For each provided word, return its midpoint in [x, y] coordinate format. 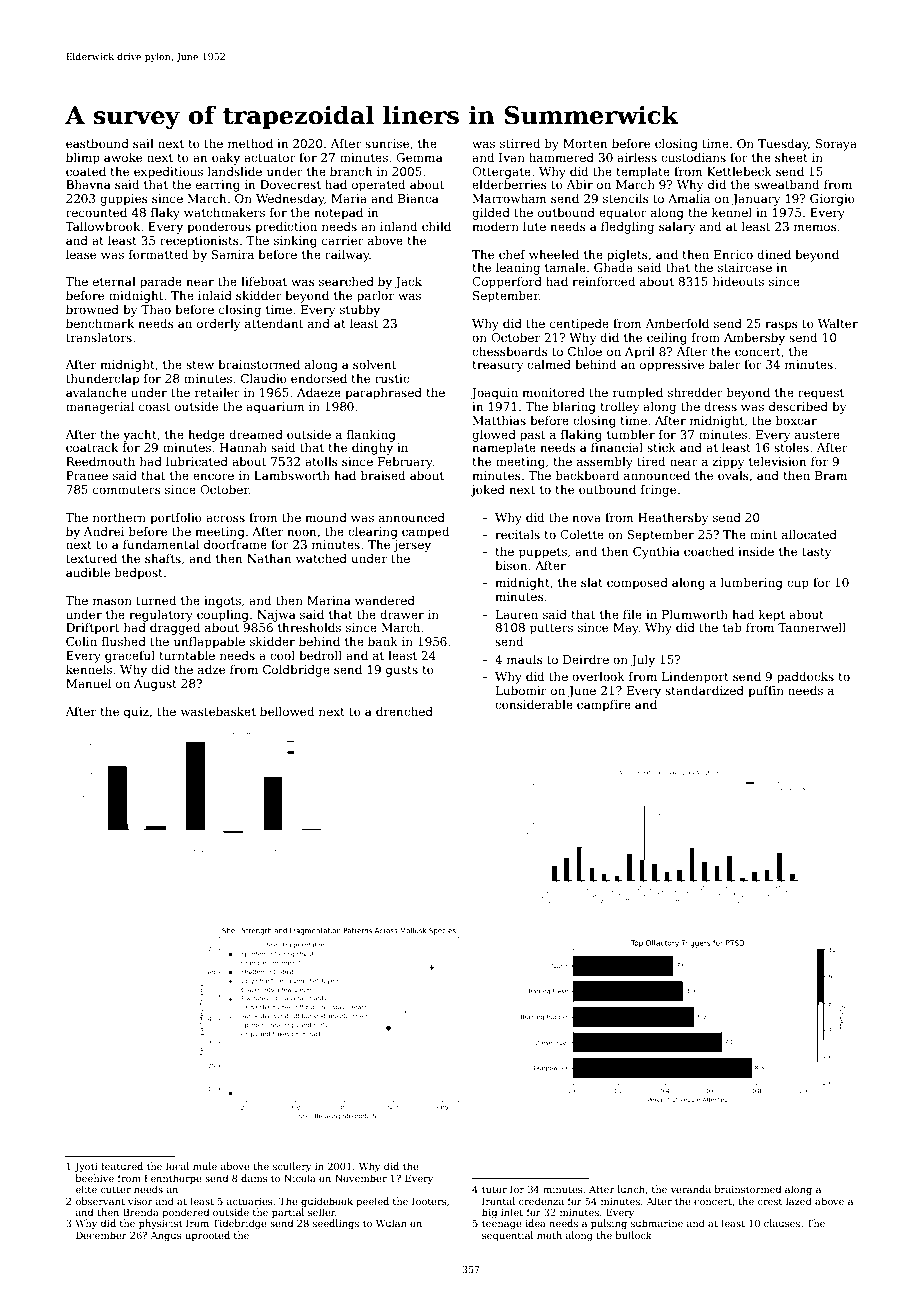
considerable [534, 704]
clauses [782, 1223]
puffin [766, 692]
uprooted [207, 1236]
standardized [704, 690]
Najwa [276, 616]
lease [81, 254]
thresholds [309, 627]
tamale [565, 267]
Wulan [391, 1223]
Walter [838, 323]
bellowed [287, 711]
